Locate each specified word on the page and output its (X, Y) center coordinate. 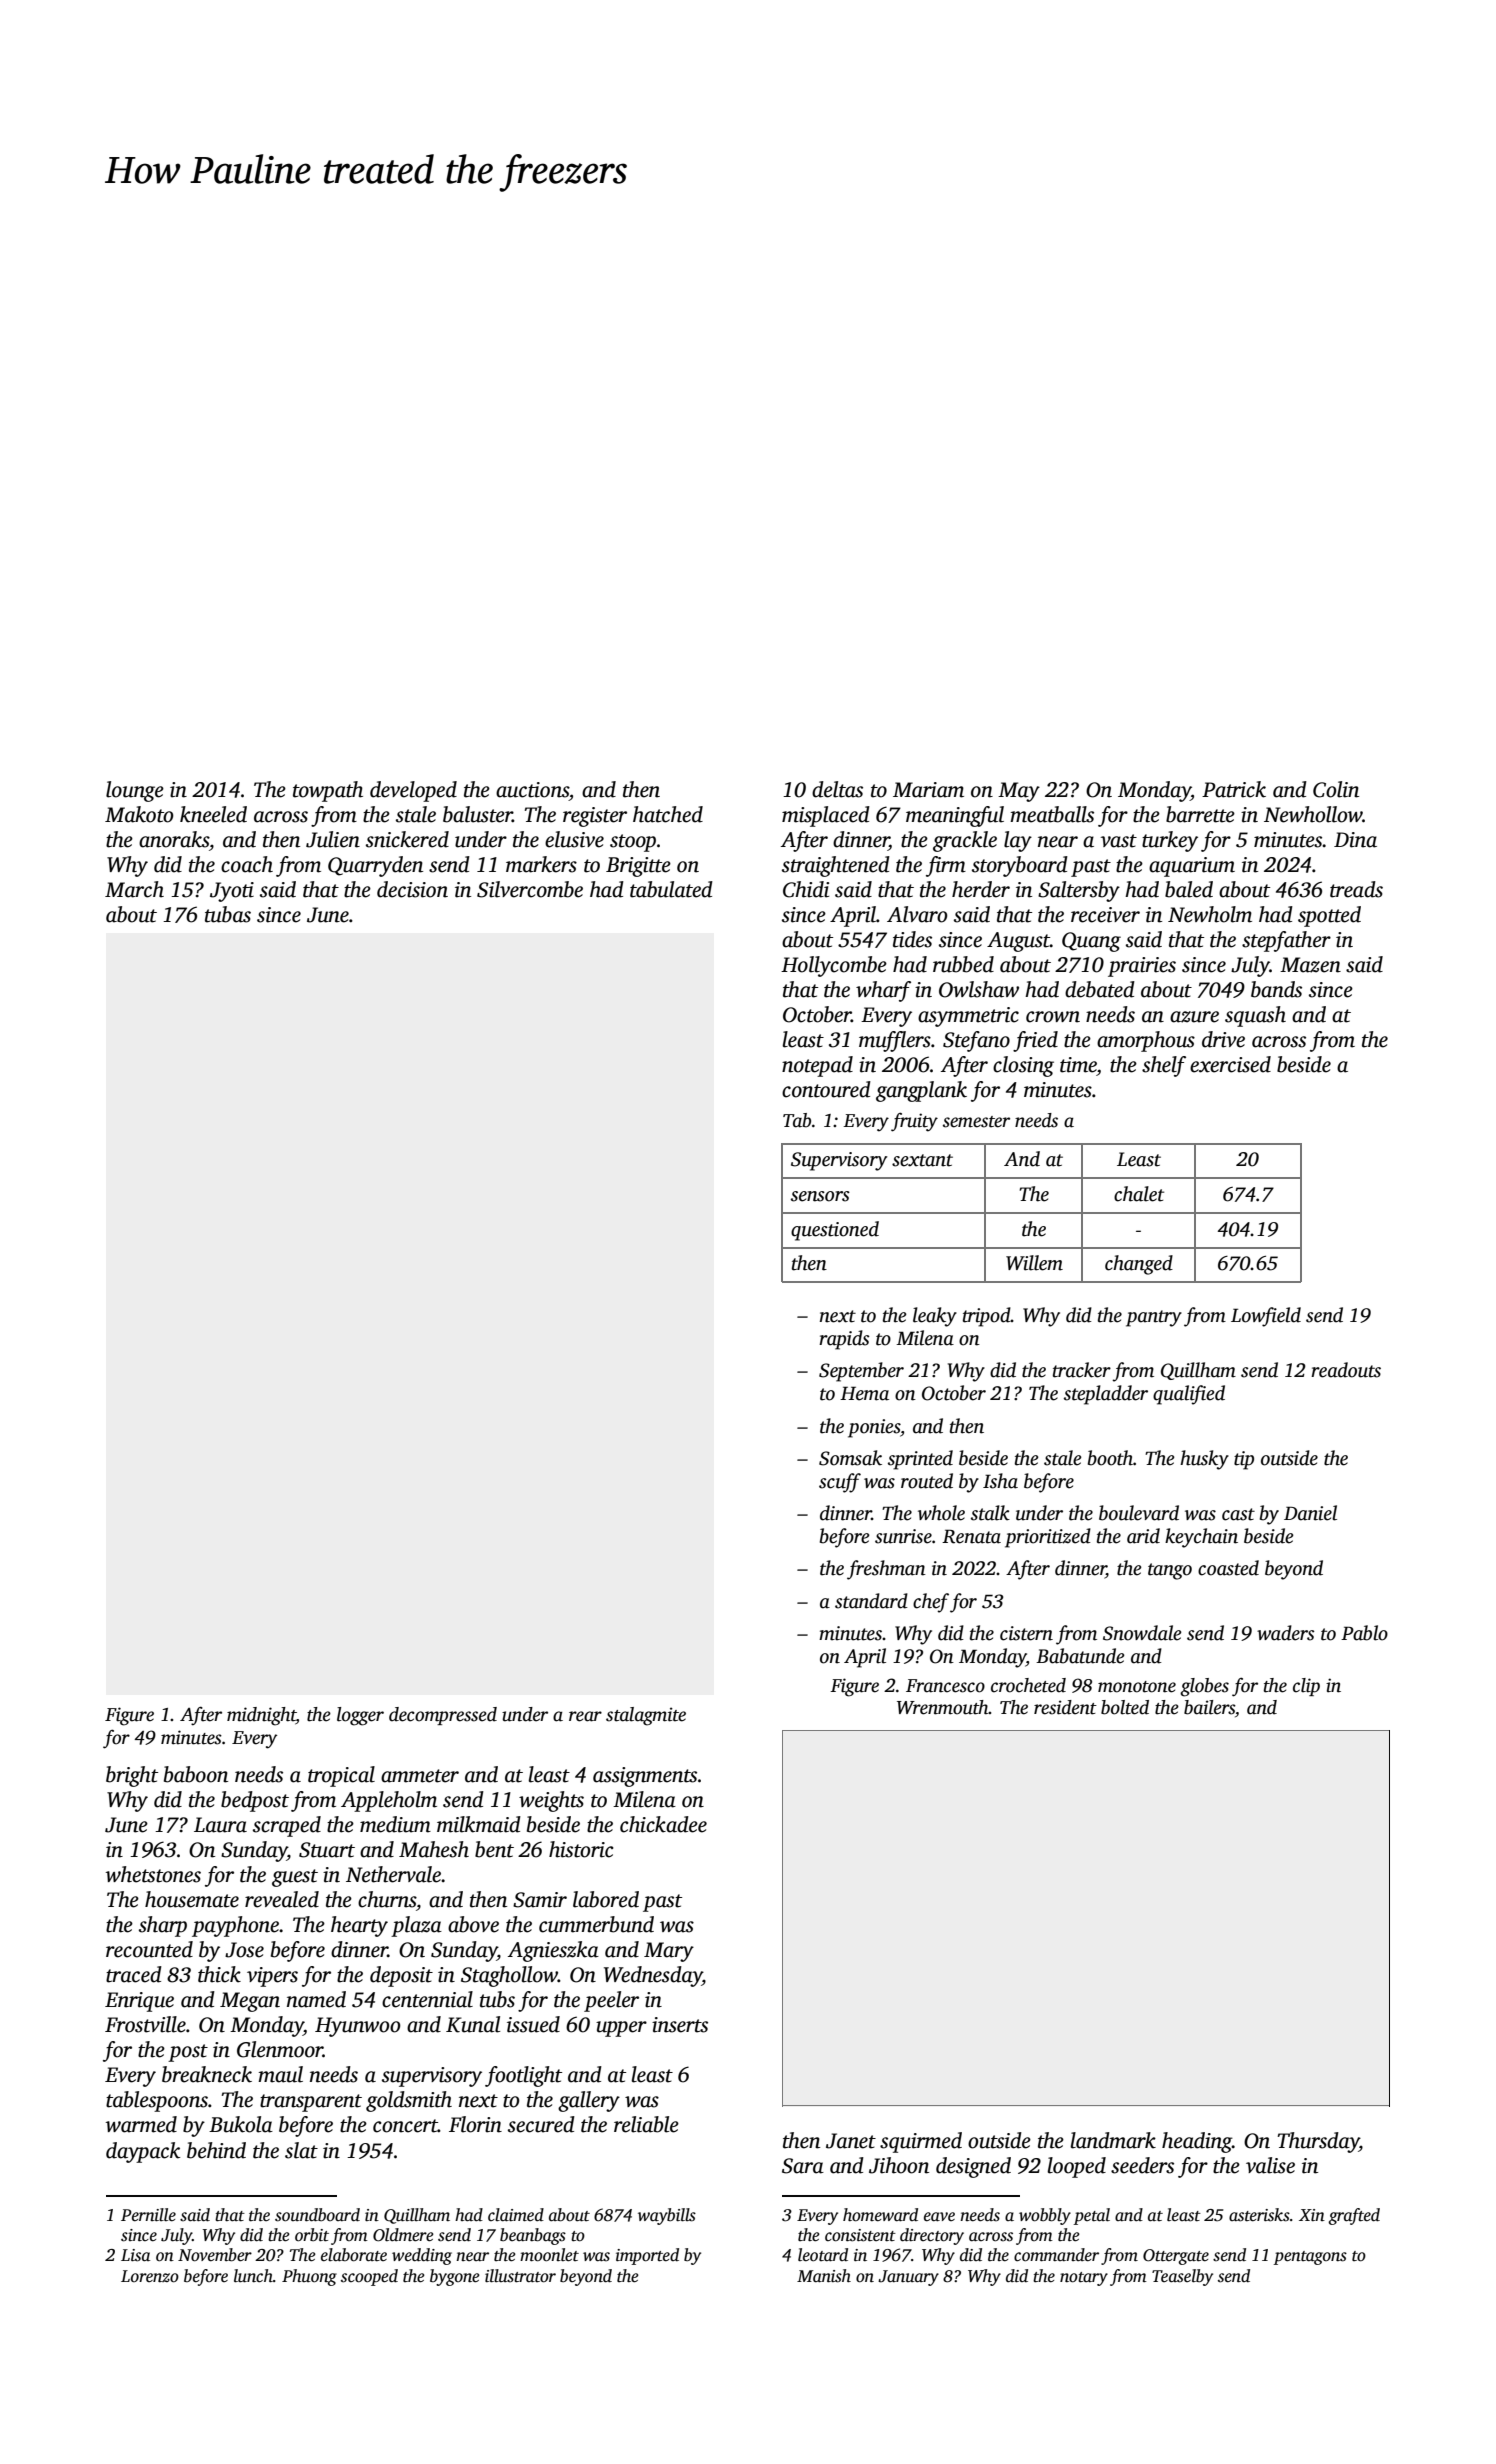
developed (413, 791)
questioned (835, 1231)
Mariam (928, 790)
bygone (455, 2277)
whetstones (153, 1874)
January (908, 2278)
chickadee (663, 1824)
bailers (1209, 1707)
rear (585, 1716)
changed (1139, 1265)
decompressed (443, 1716)
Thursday (1318, 2142)
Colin (1336, 789)
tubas (228, 914)
